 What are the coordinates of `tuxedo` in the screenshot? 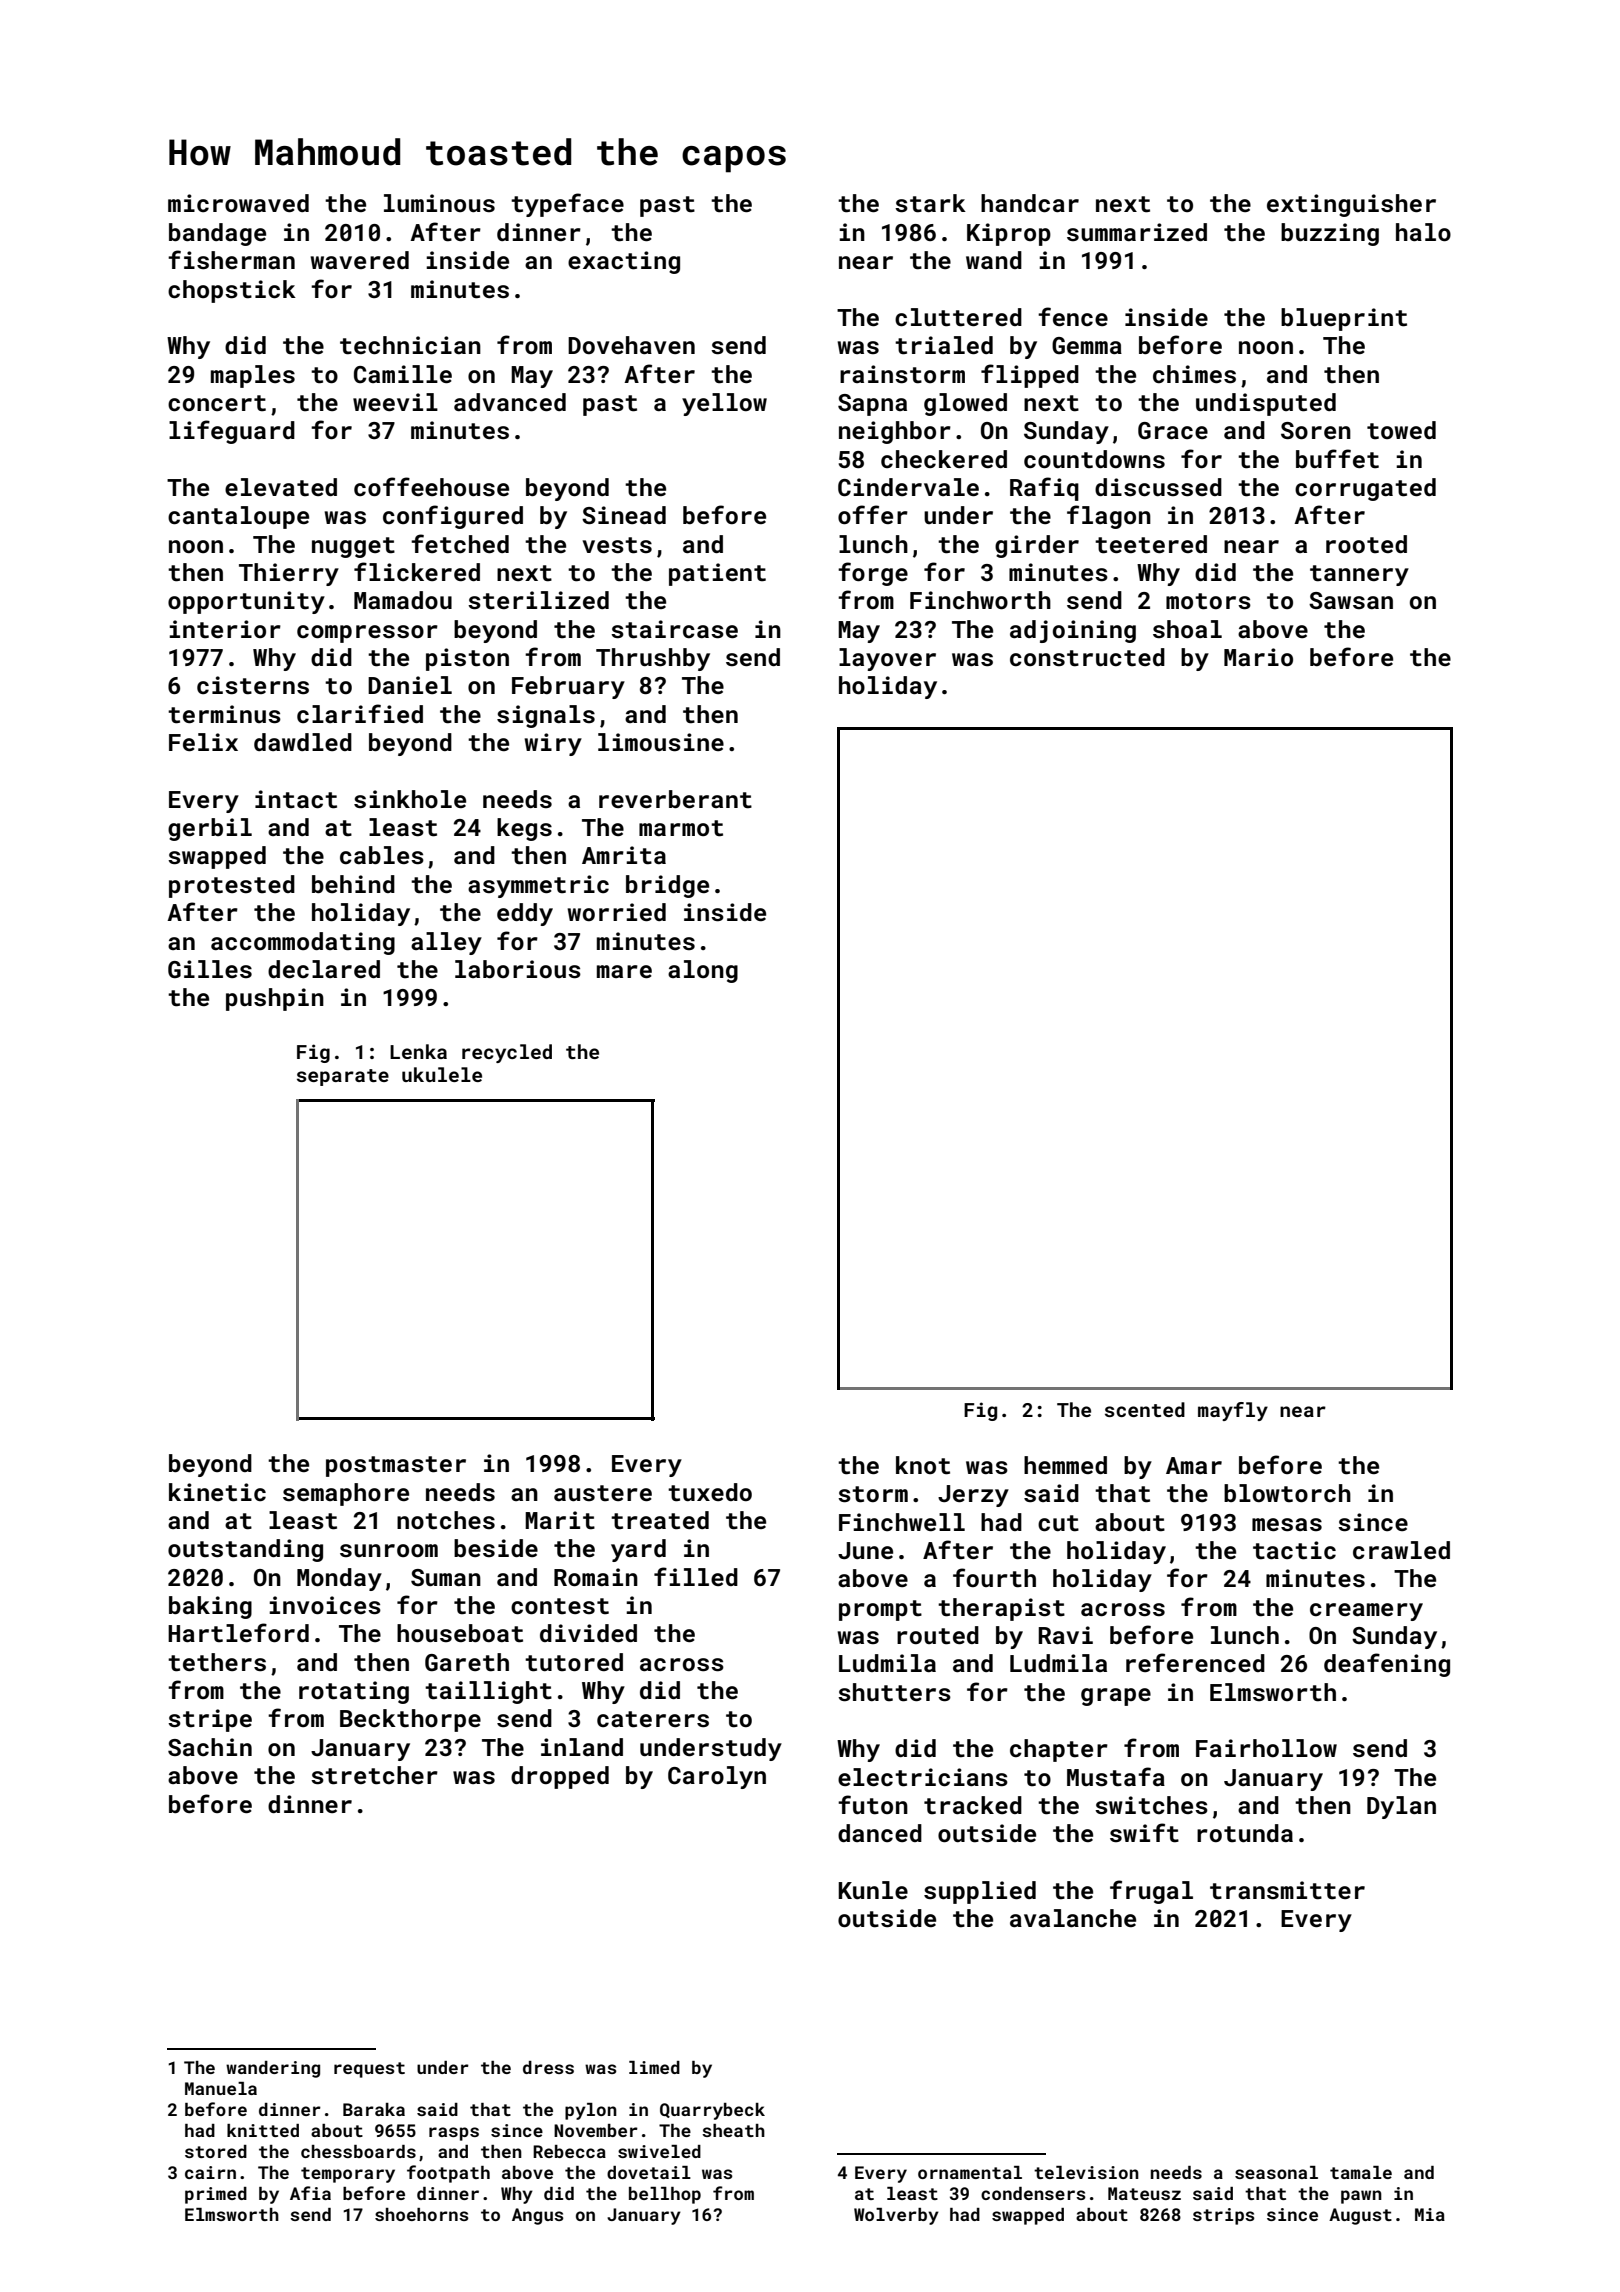 It's located at (710, 1492).
